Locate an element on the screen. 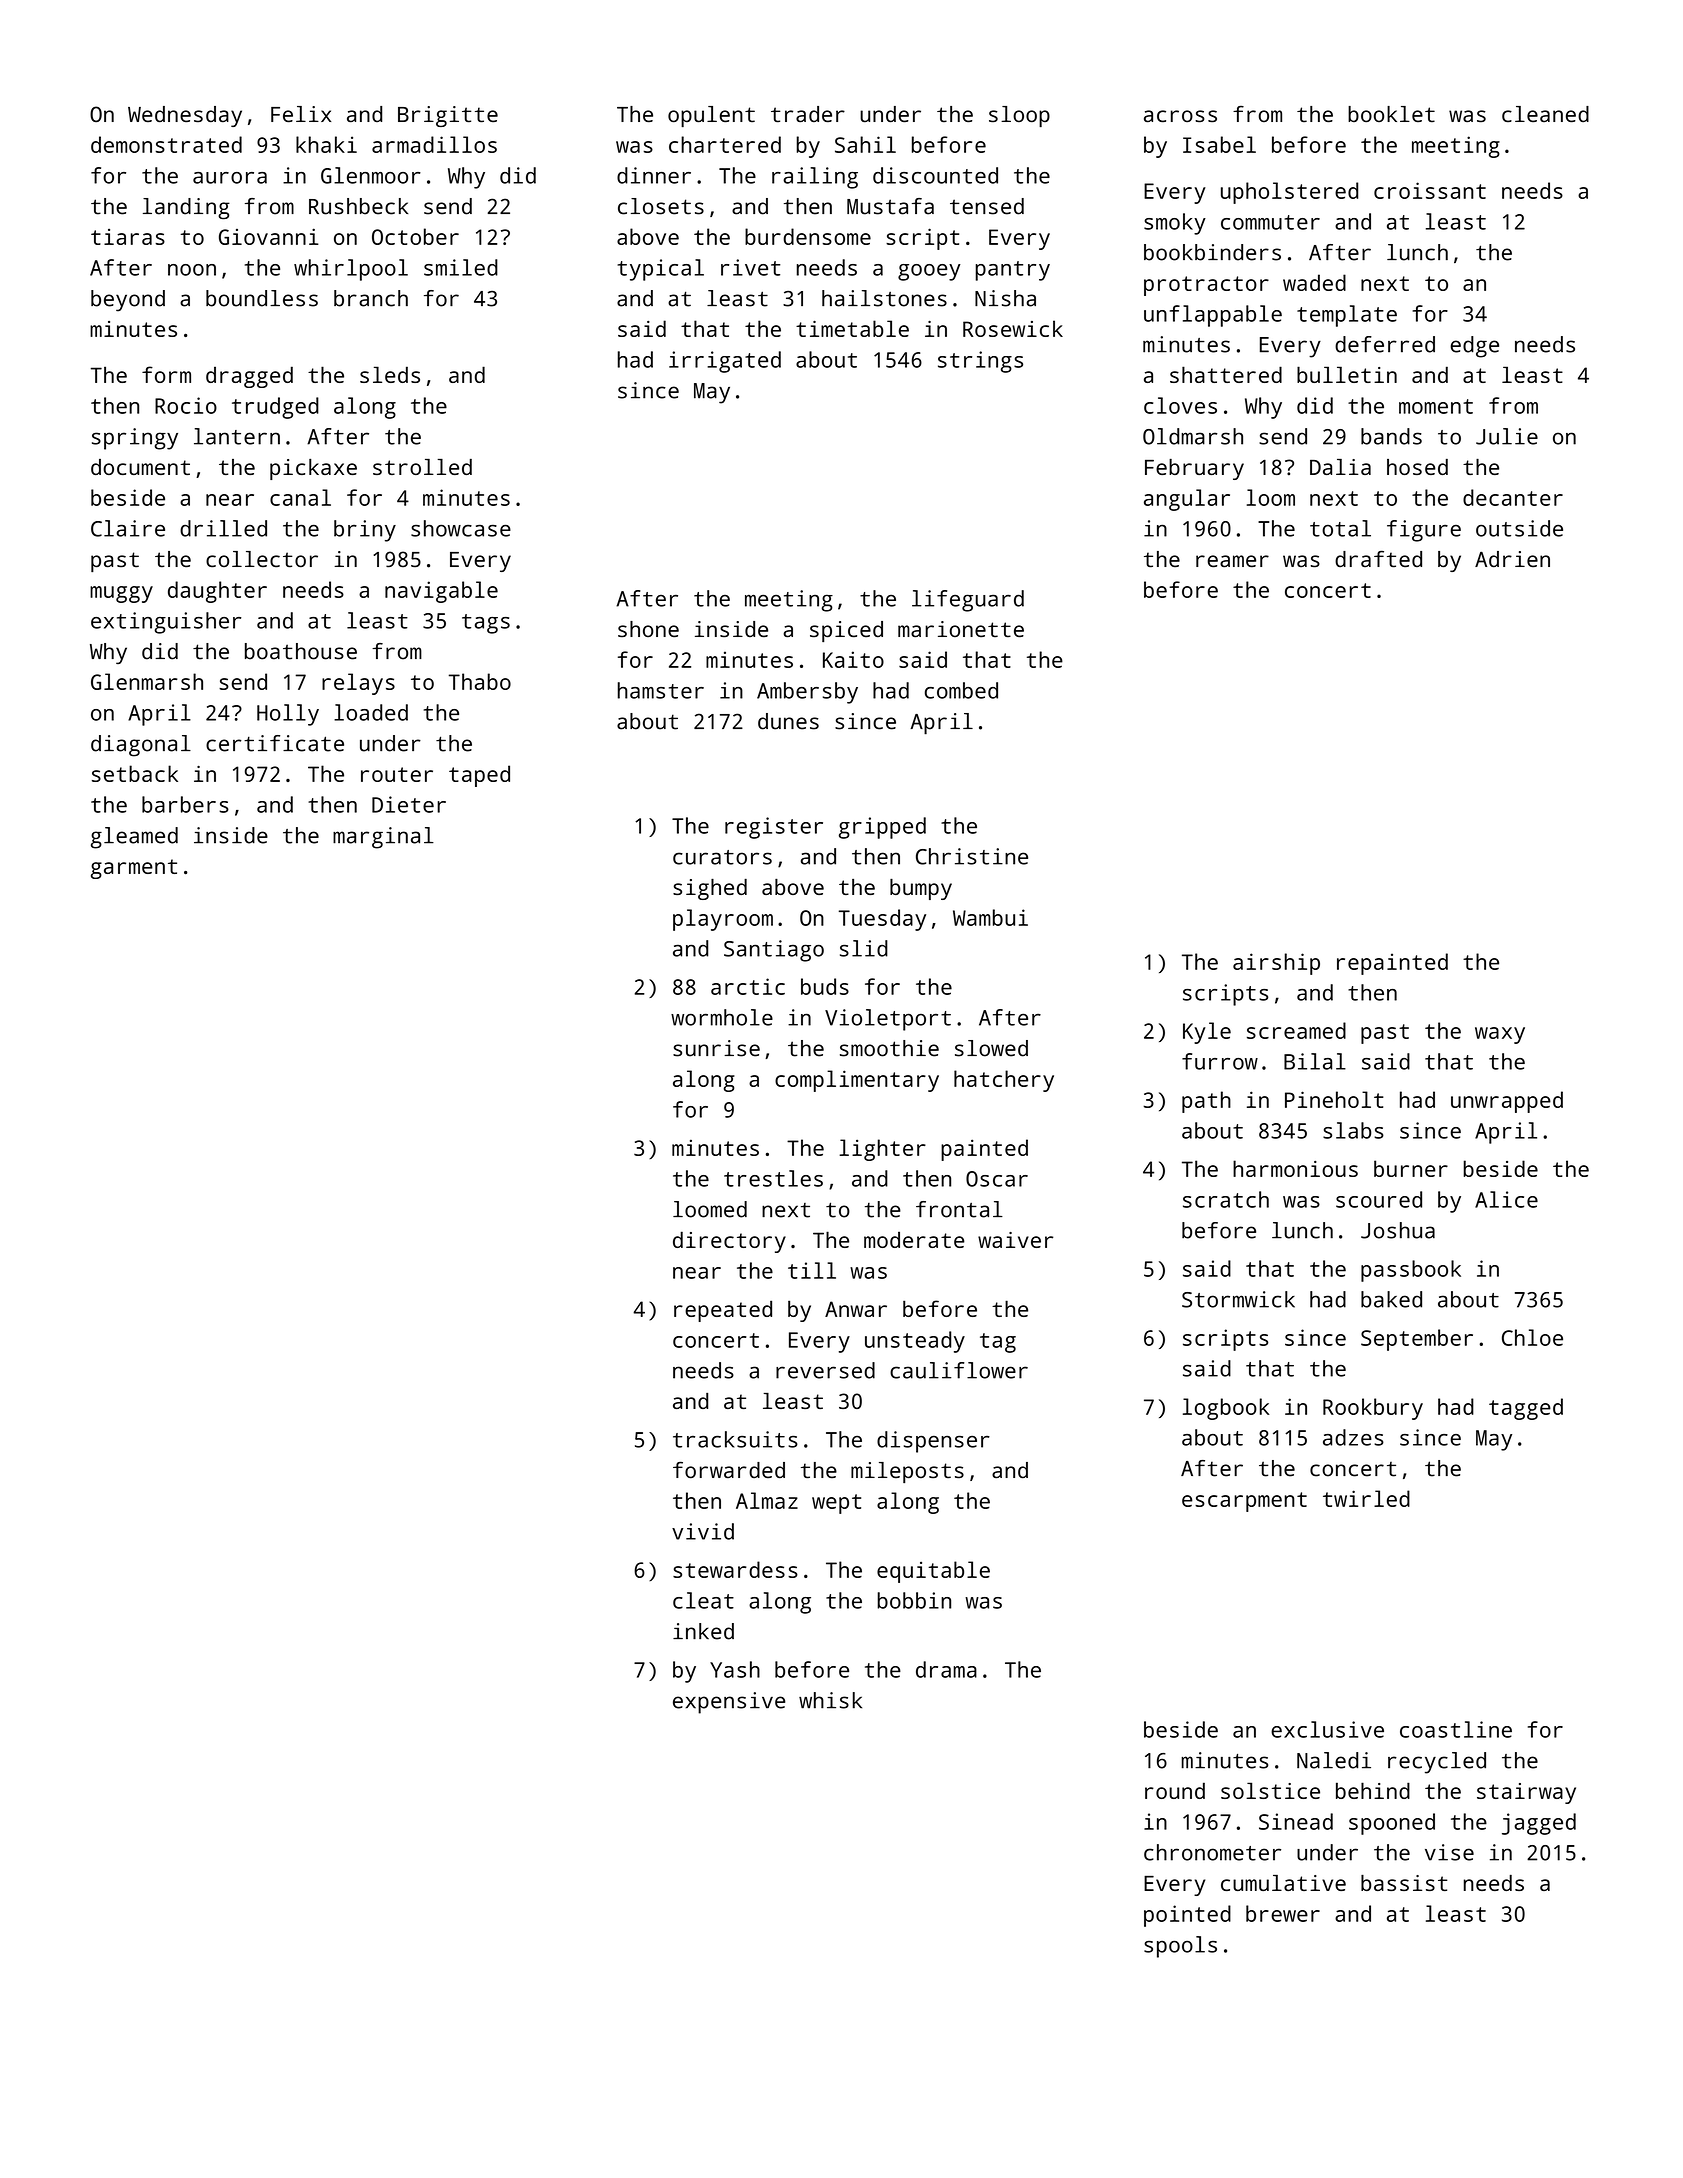  Tuesday is located at coordinates (882, 920).
